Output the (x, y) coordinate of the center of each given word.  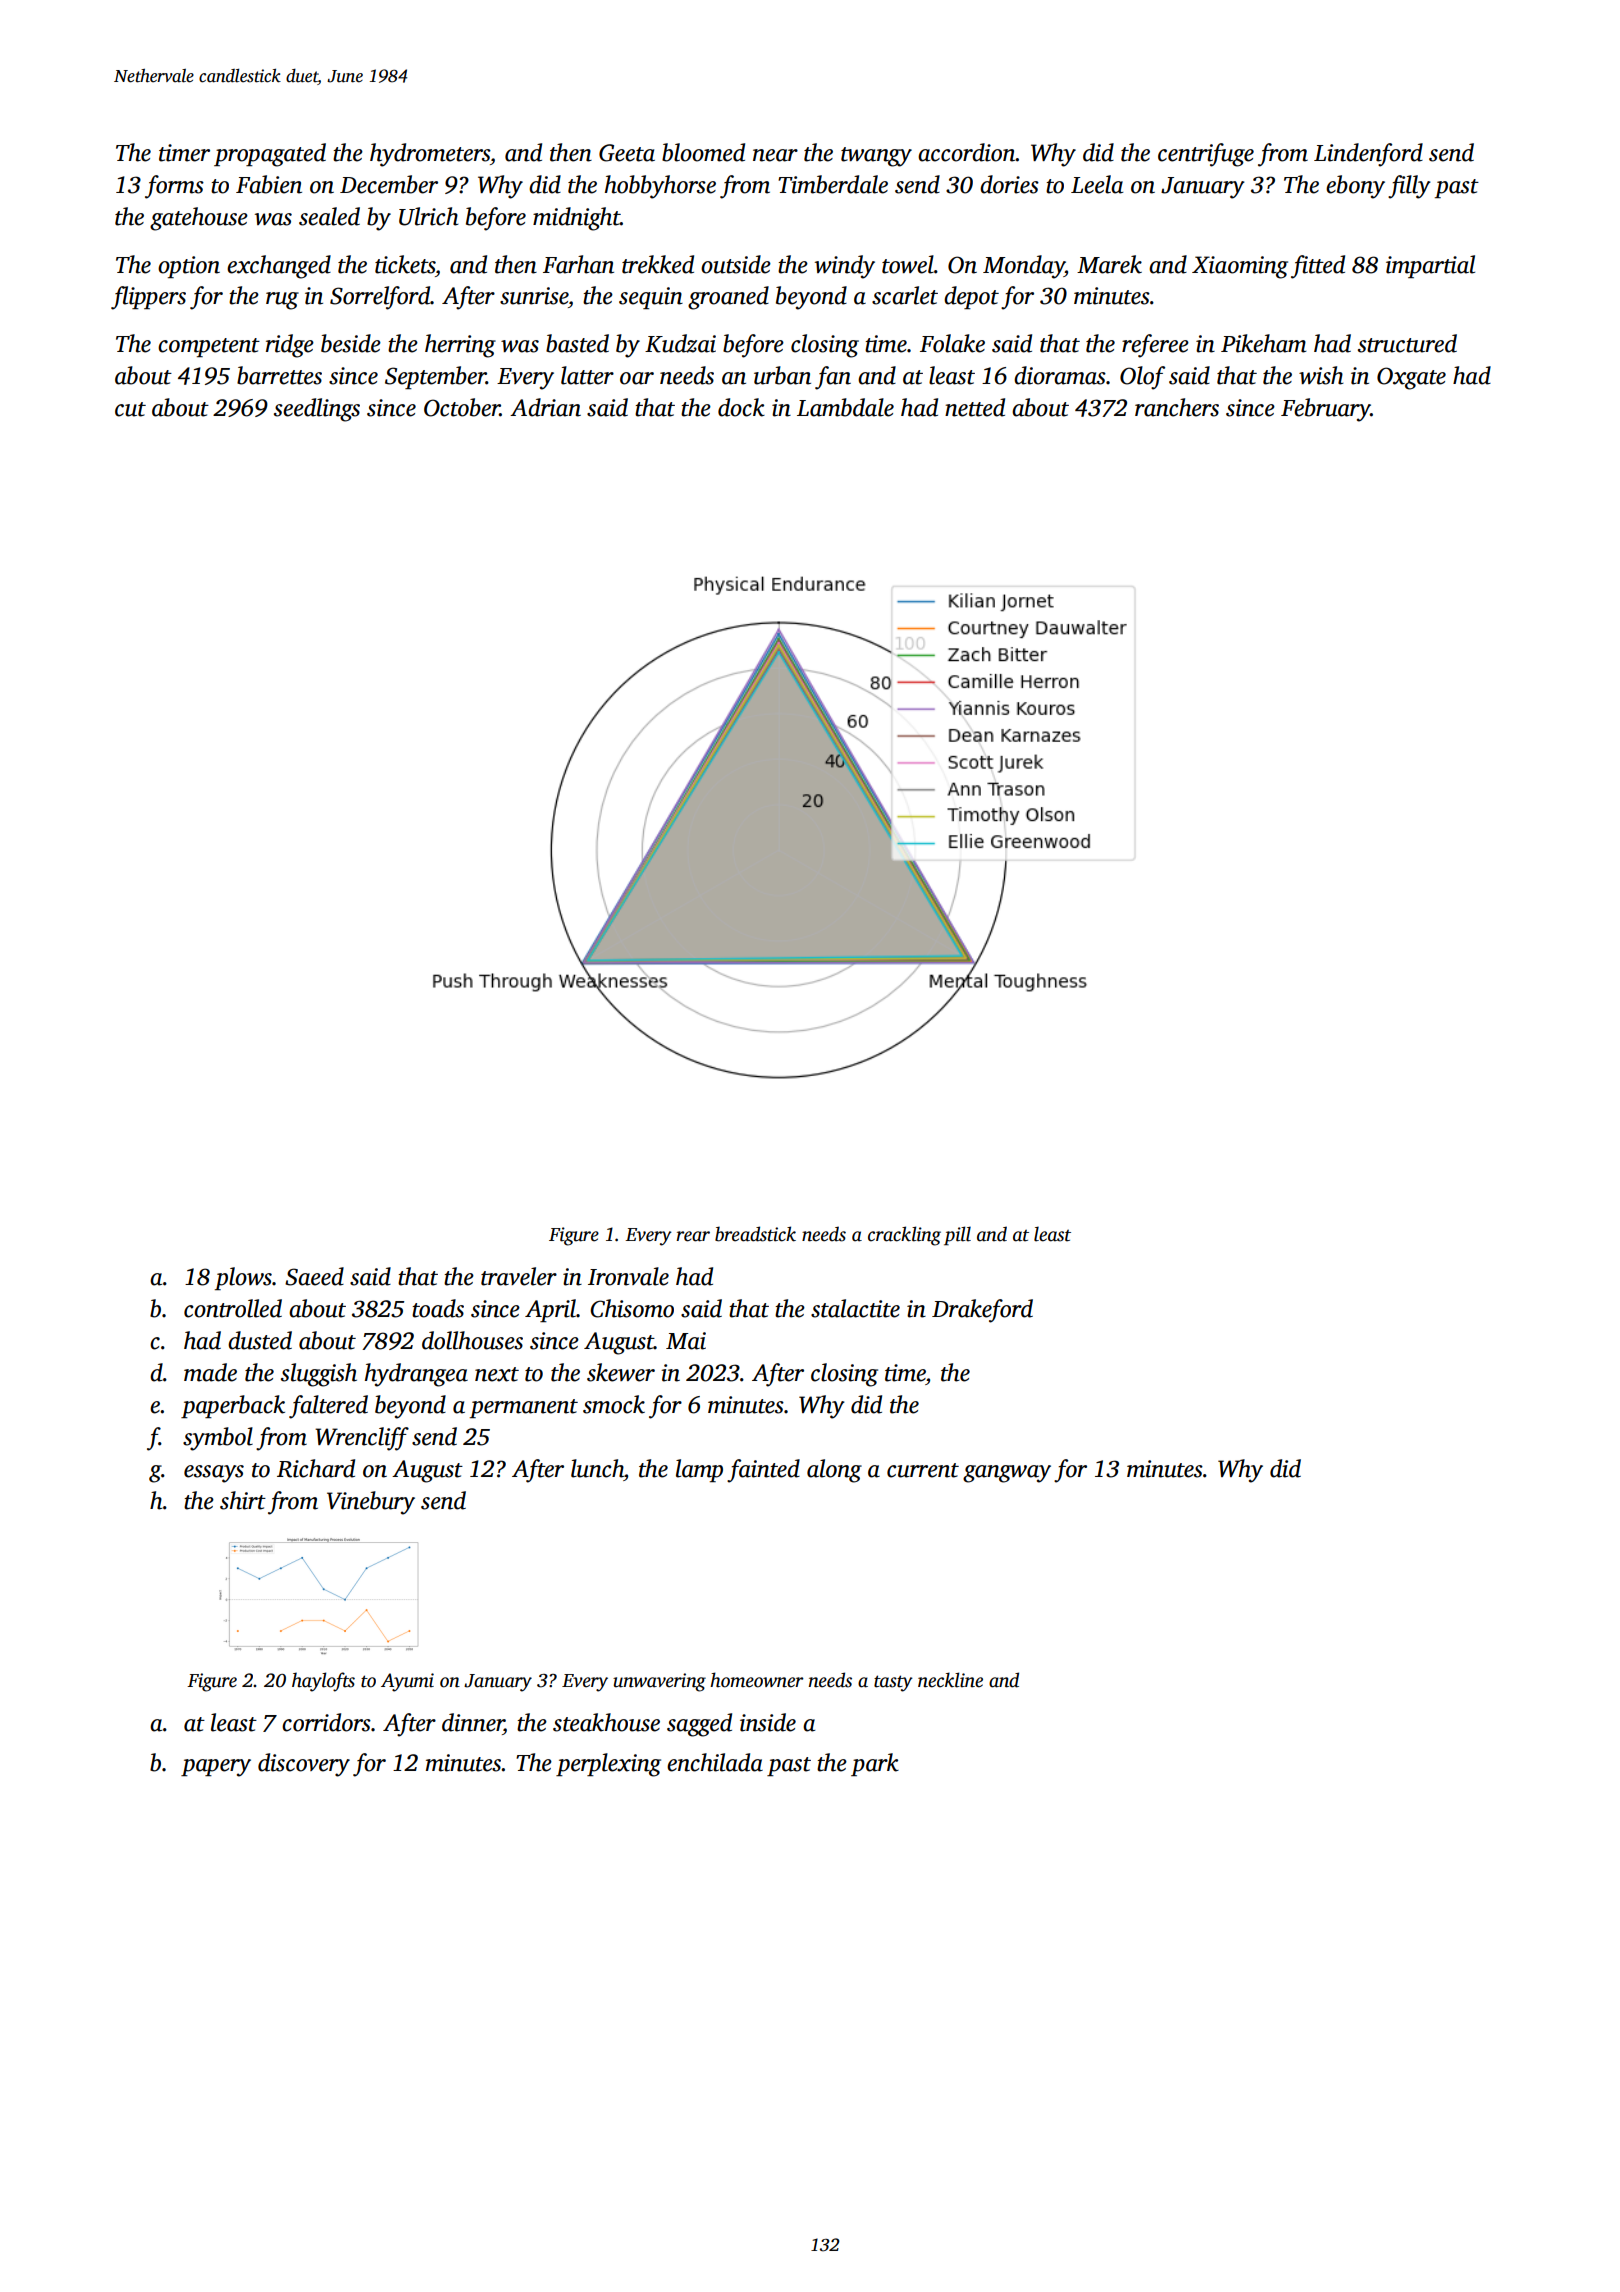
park (875, 1764)
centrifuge (1206, 155)
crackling (904, 1236)
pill (957, 1236)
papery (216, 1768)
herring (460, 346)
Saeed (314, 1276)
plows (243, 1278)
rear (693, 1236)
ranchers (1177, 407)
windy (845, 267)
